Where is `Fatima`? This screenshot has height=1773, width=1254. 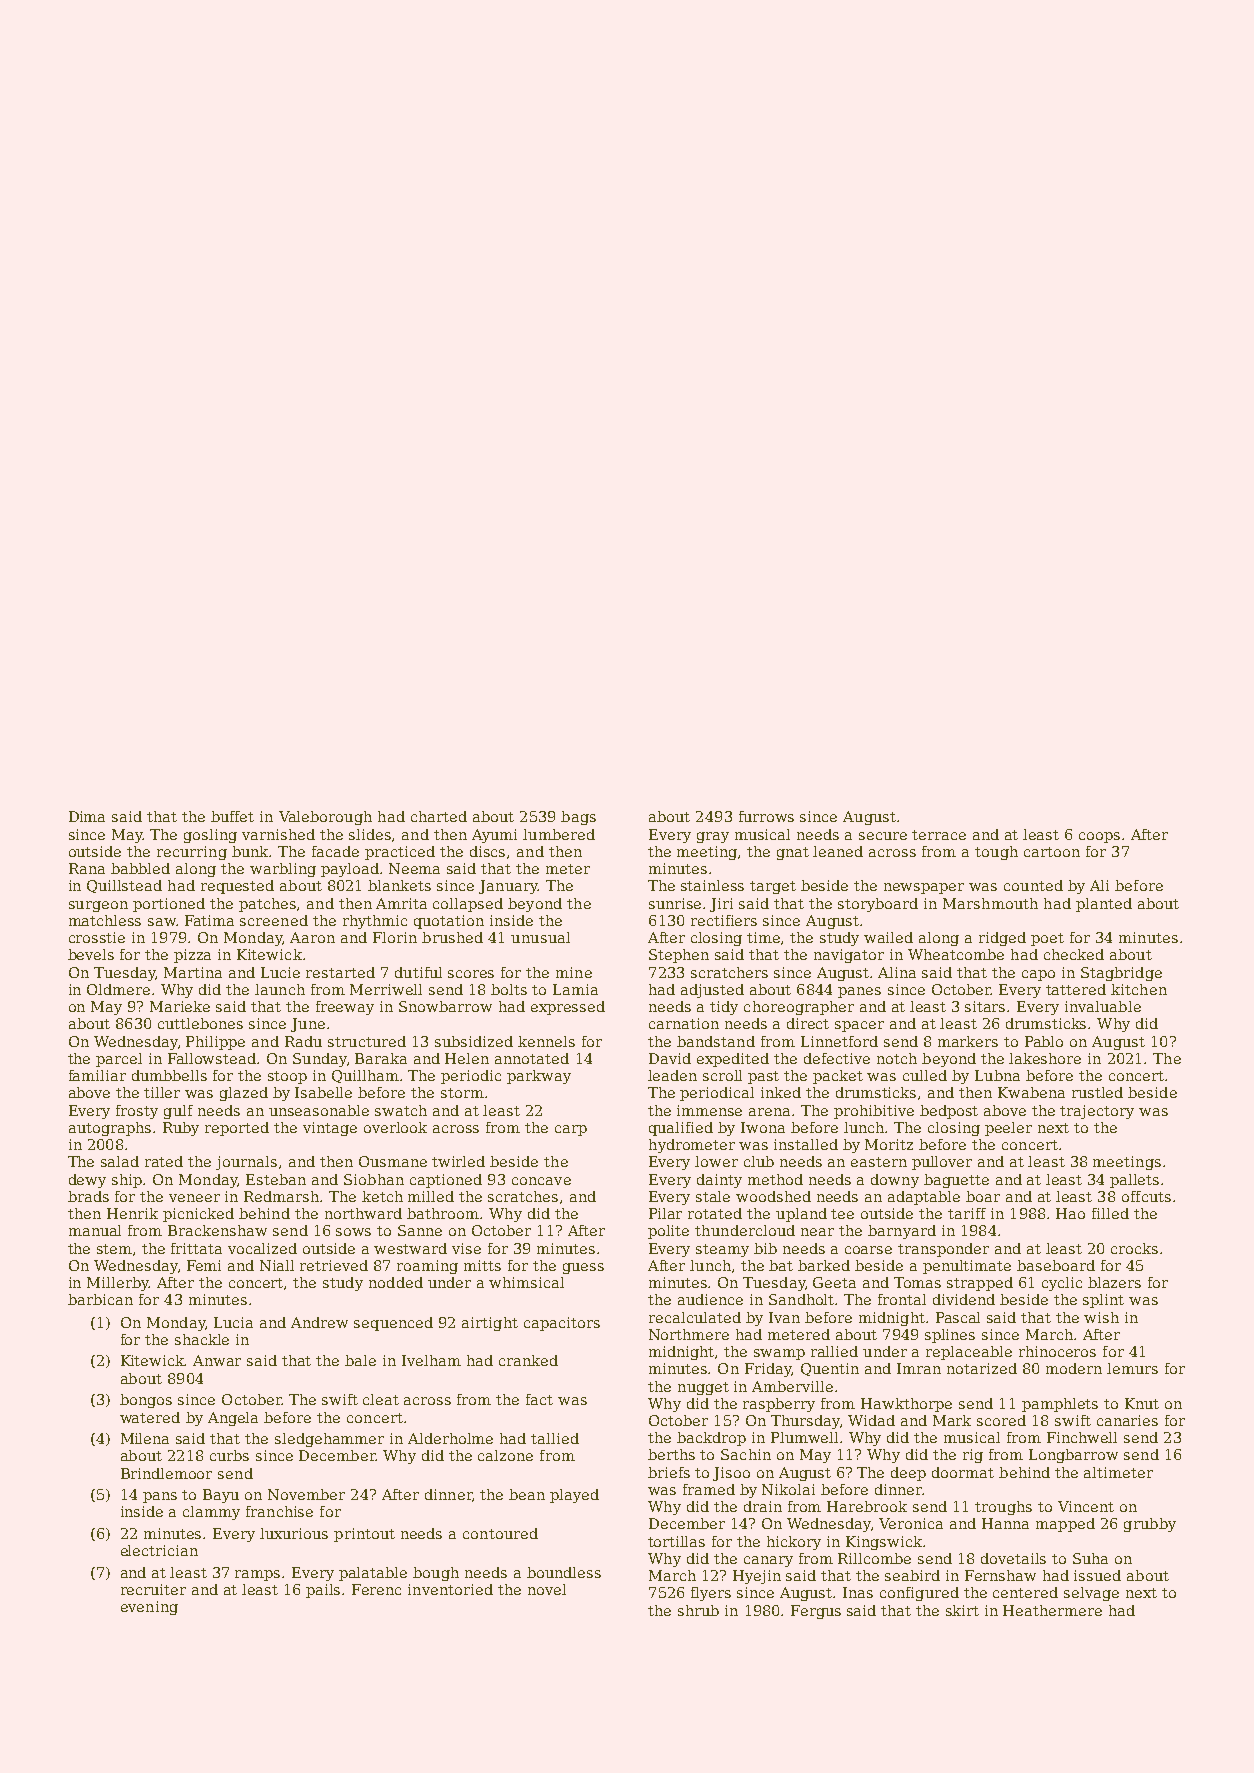 Fatima is located at coordinates (209, 920).
